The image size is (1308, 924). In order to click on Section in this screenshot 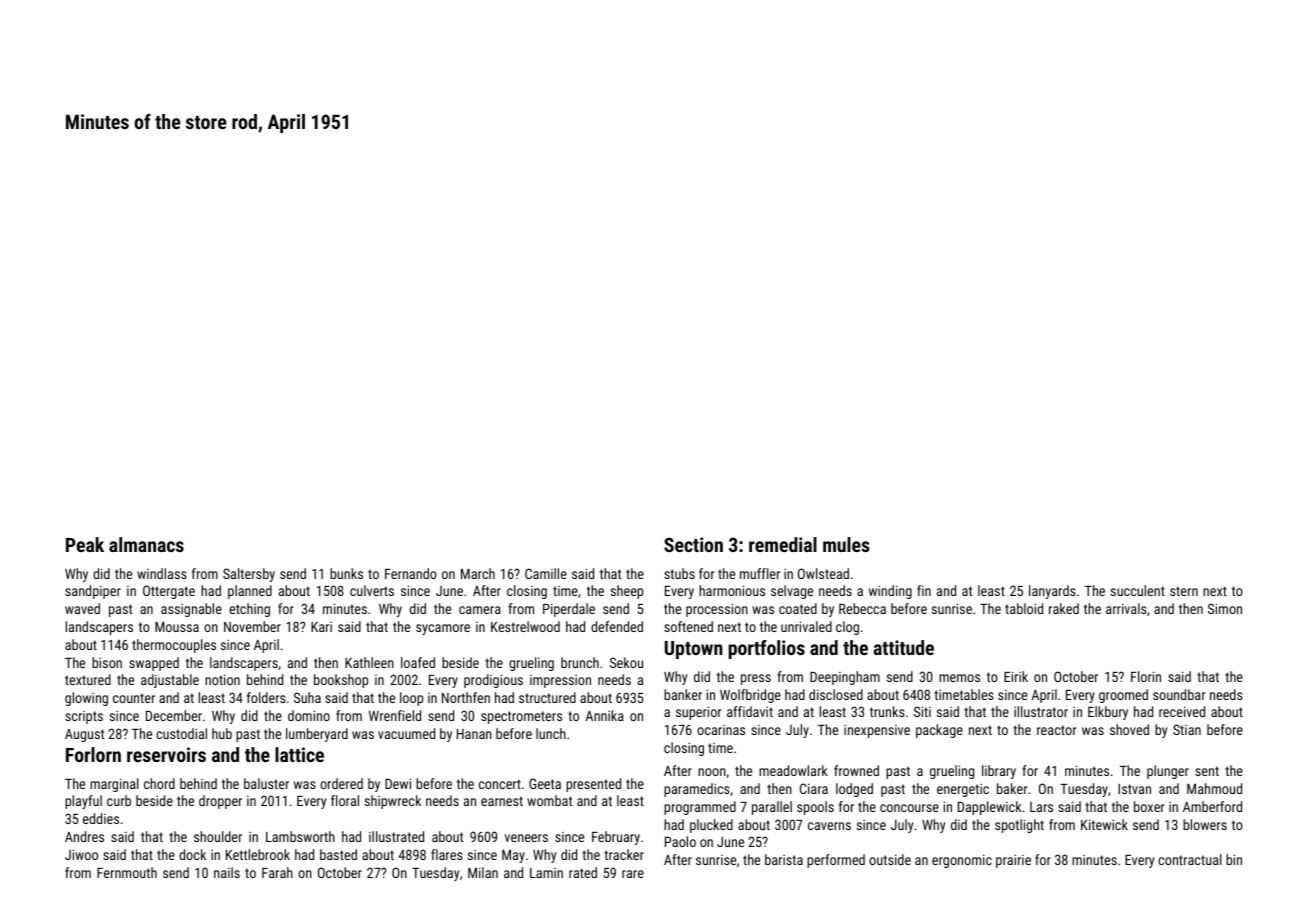, I will do `click(693, 544)`.
